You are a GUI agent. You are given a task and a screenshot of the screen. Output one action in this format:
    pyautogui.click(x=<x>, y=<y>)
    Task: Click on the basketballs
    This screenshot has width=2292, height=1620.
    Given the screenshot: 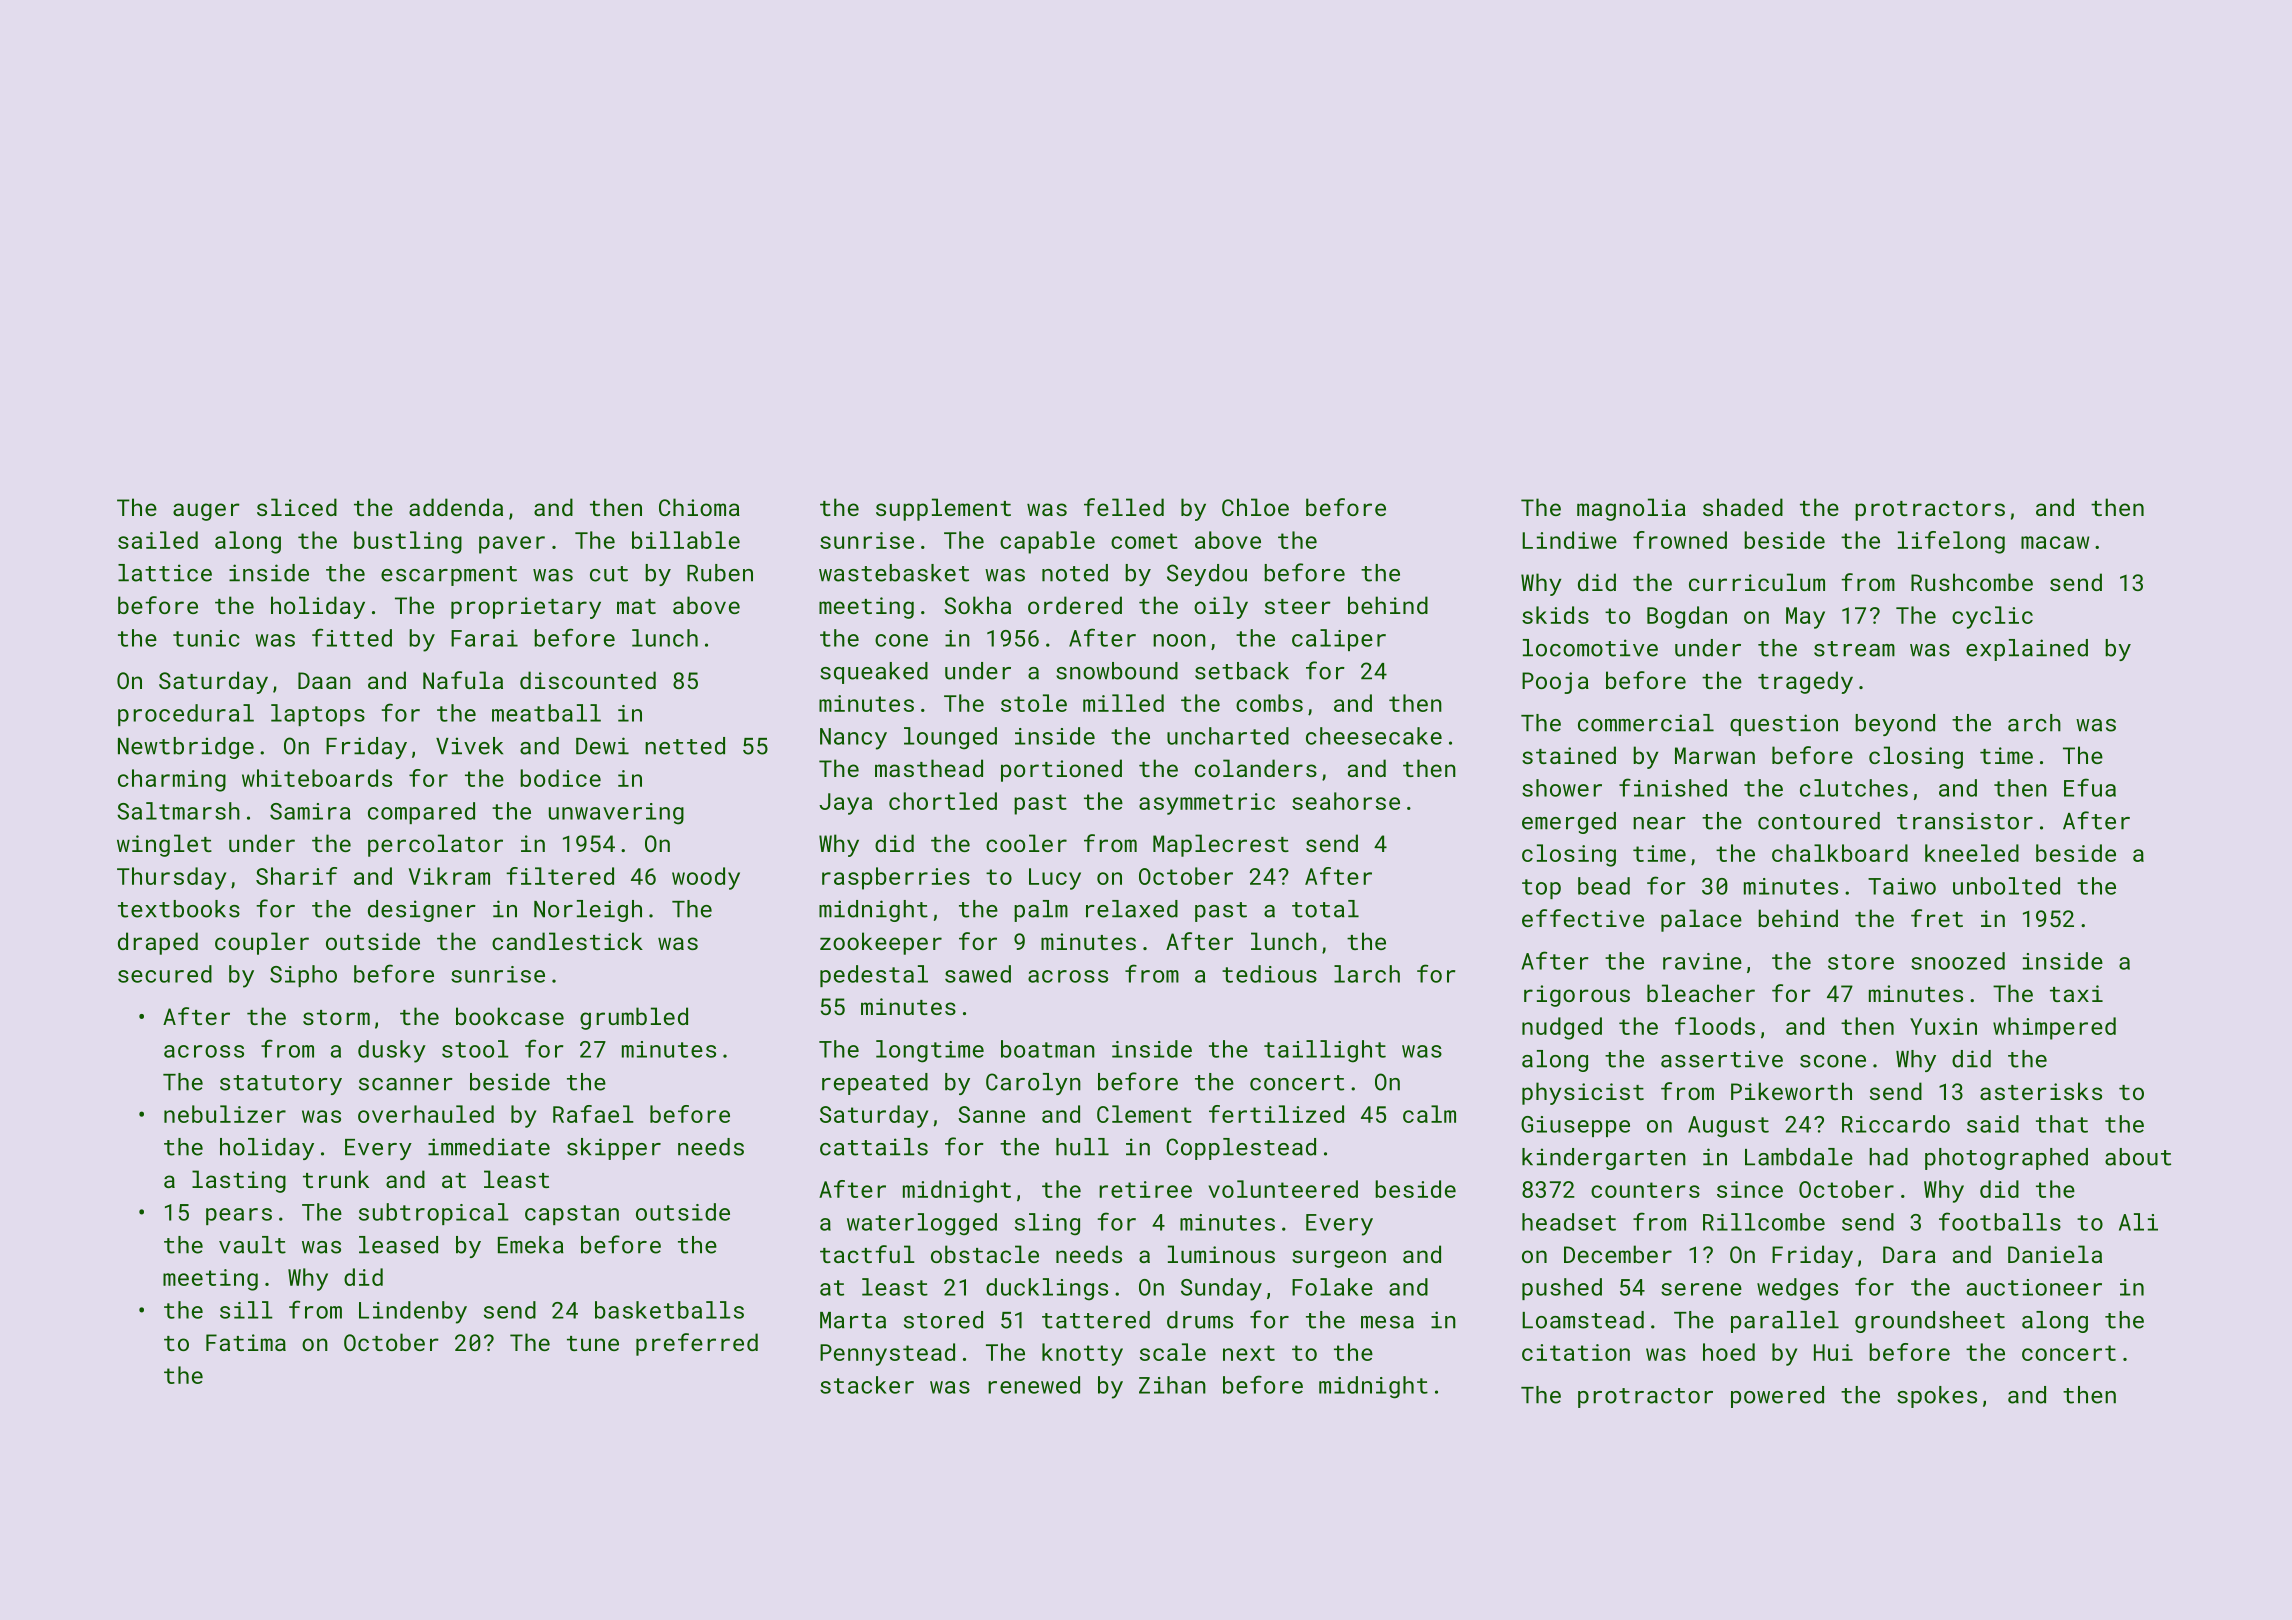 What is the action you would take?
    pyautogui.click(x=669, y=1310)
